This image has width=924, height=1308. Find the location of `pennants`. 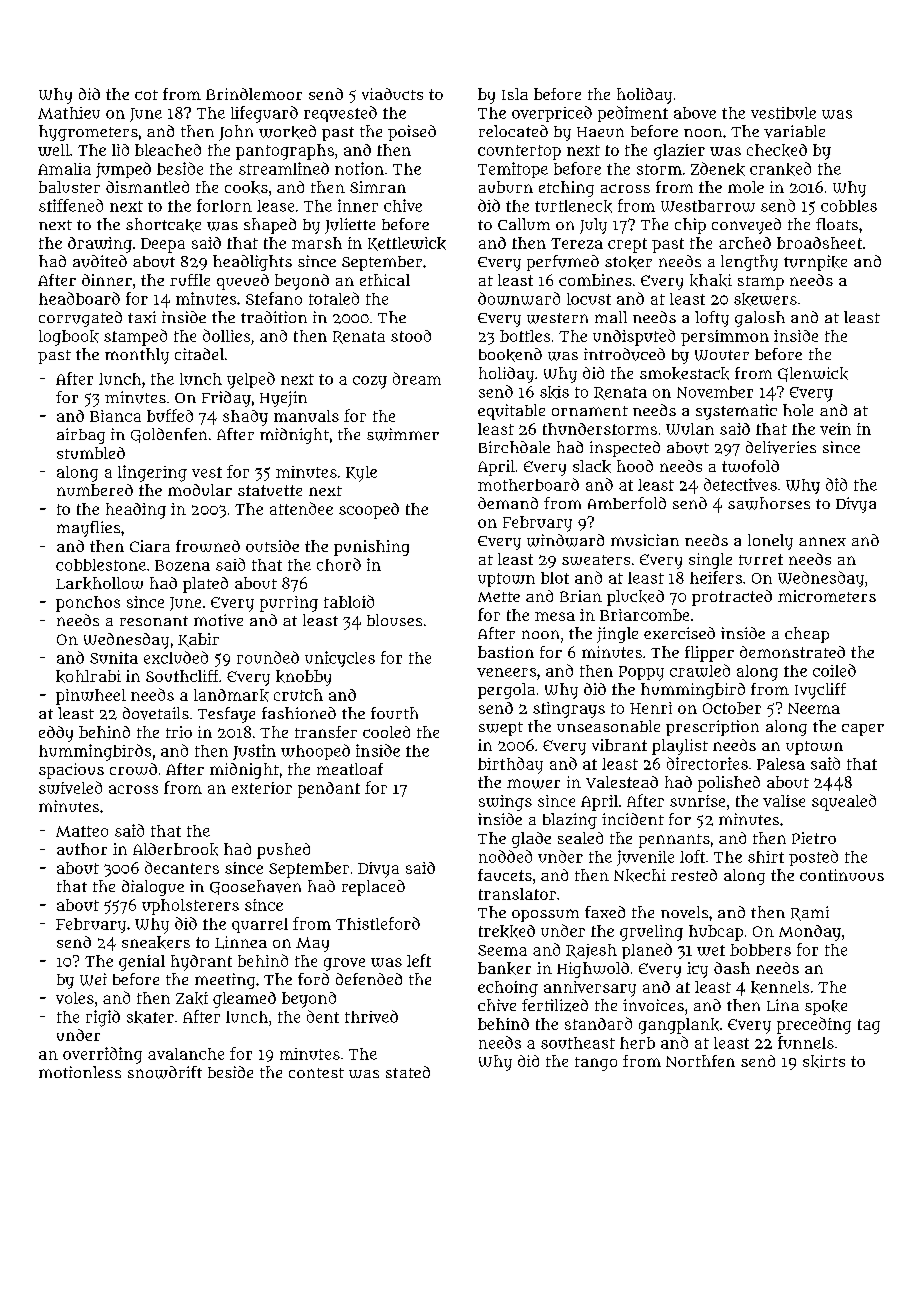

pennants is located at coordinates (674, 841).
